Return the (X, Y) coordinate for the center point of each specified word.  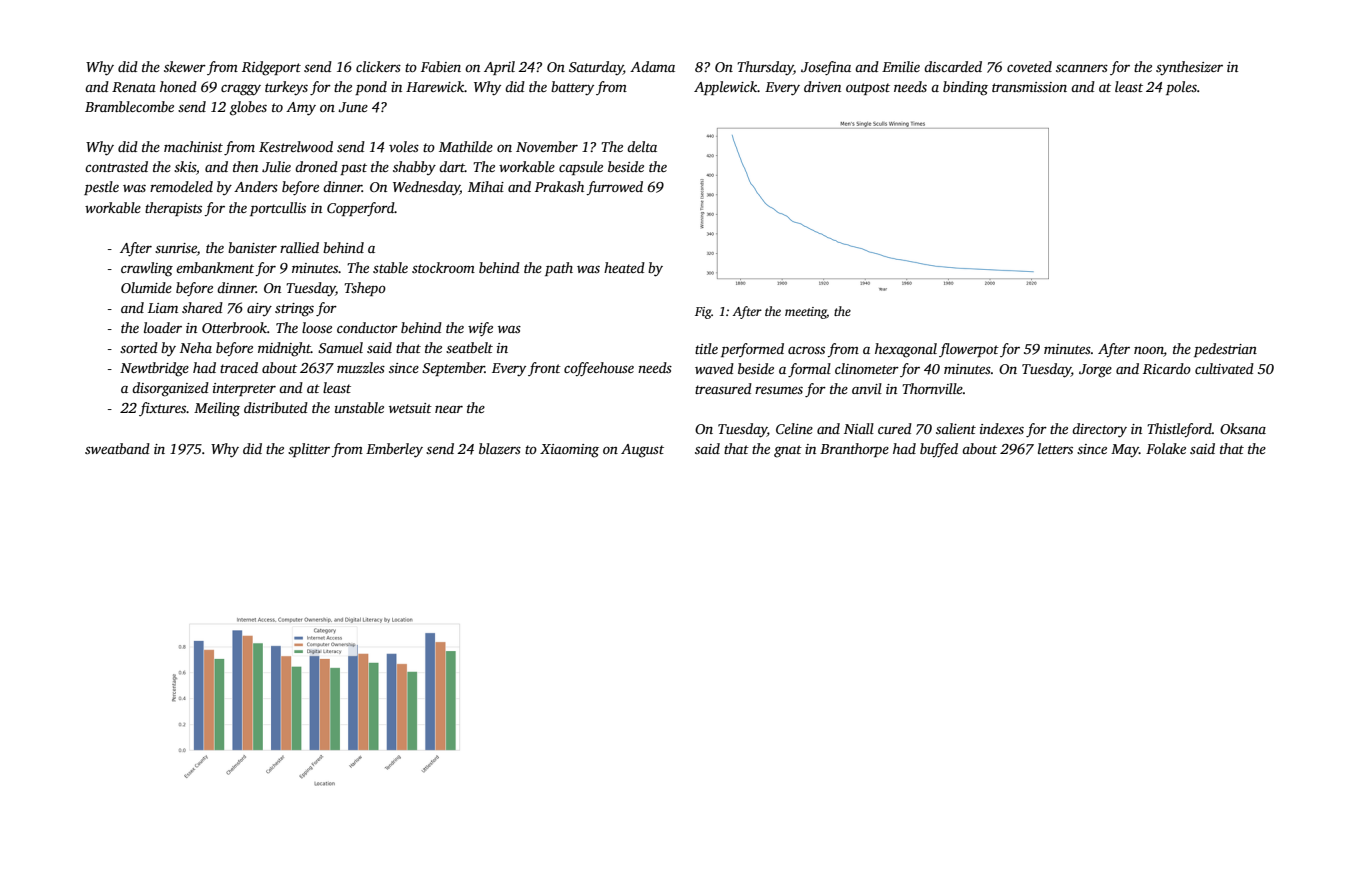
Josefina (826, 68)
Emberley (394, 450)
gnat (788, 451)
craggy (241, 90)
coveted (1029, 66)
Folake (1166, 448)
